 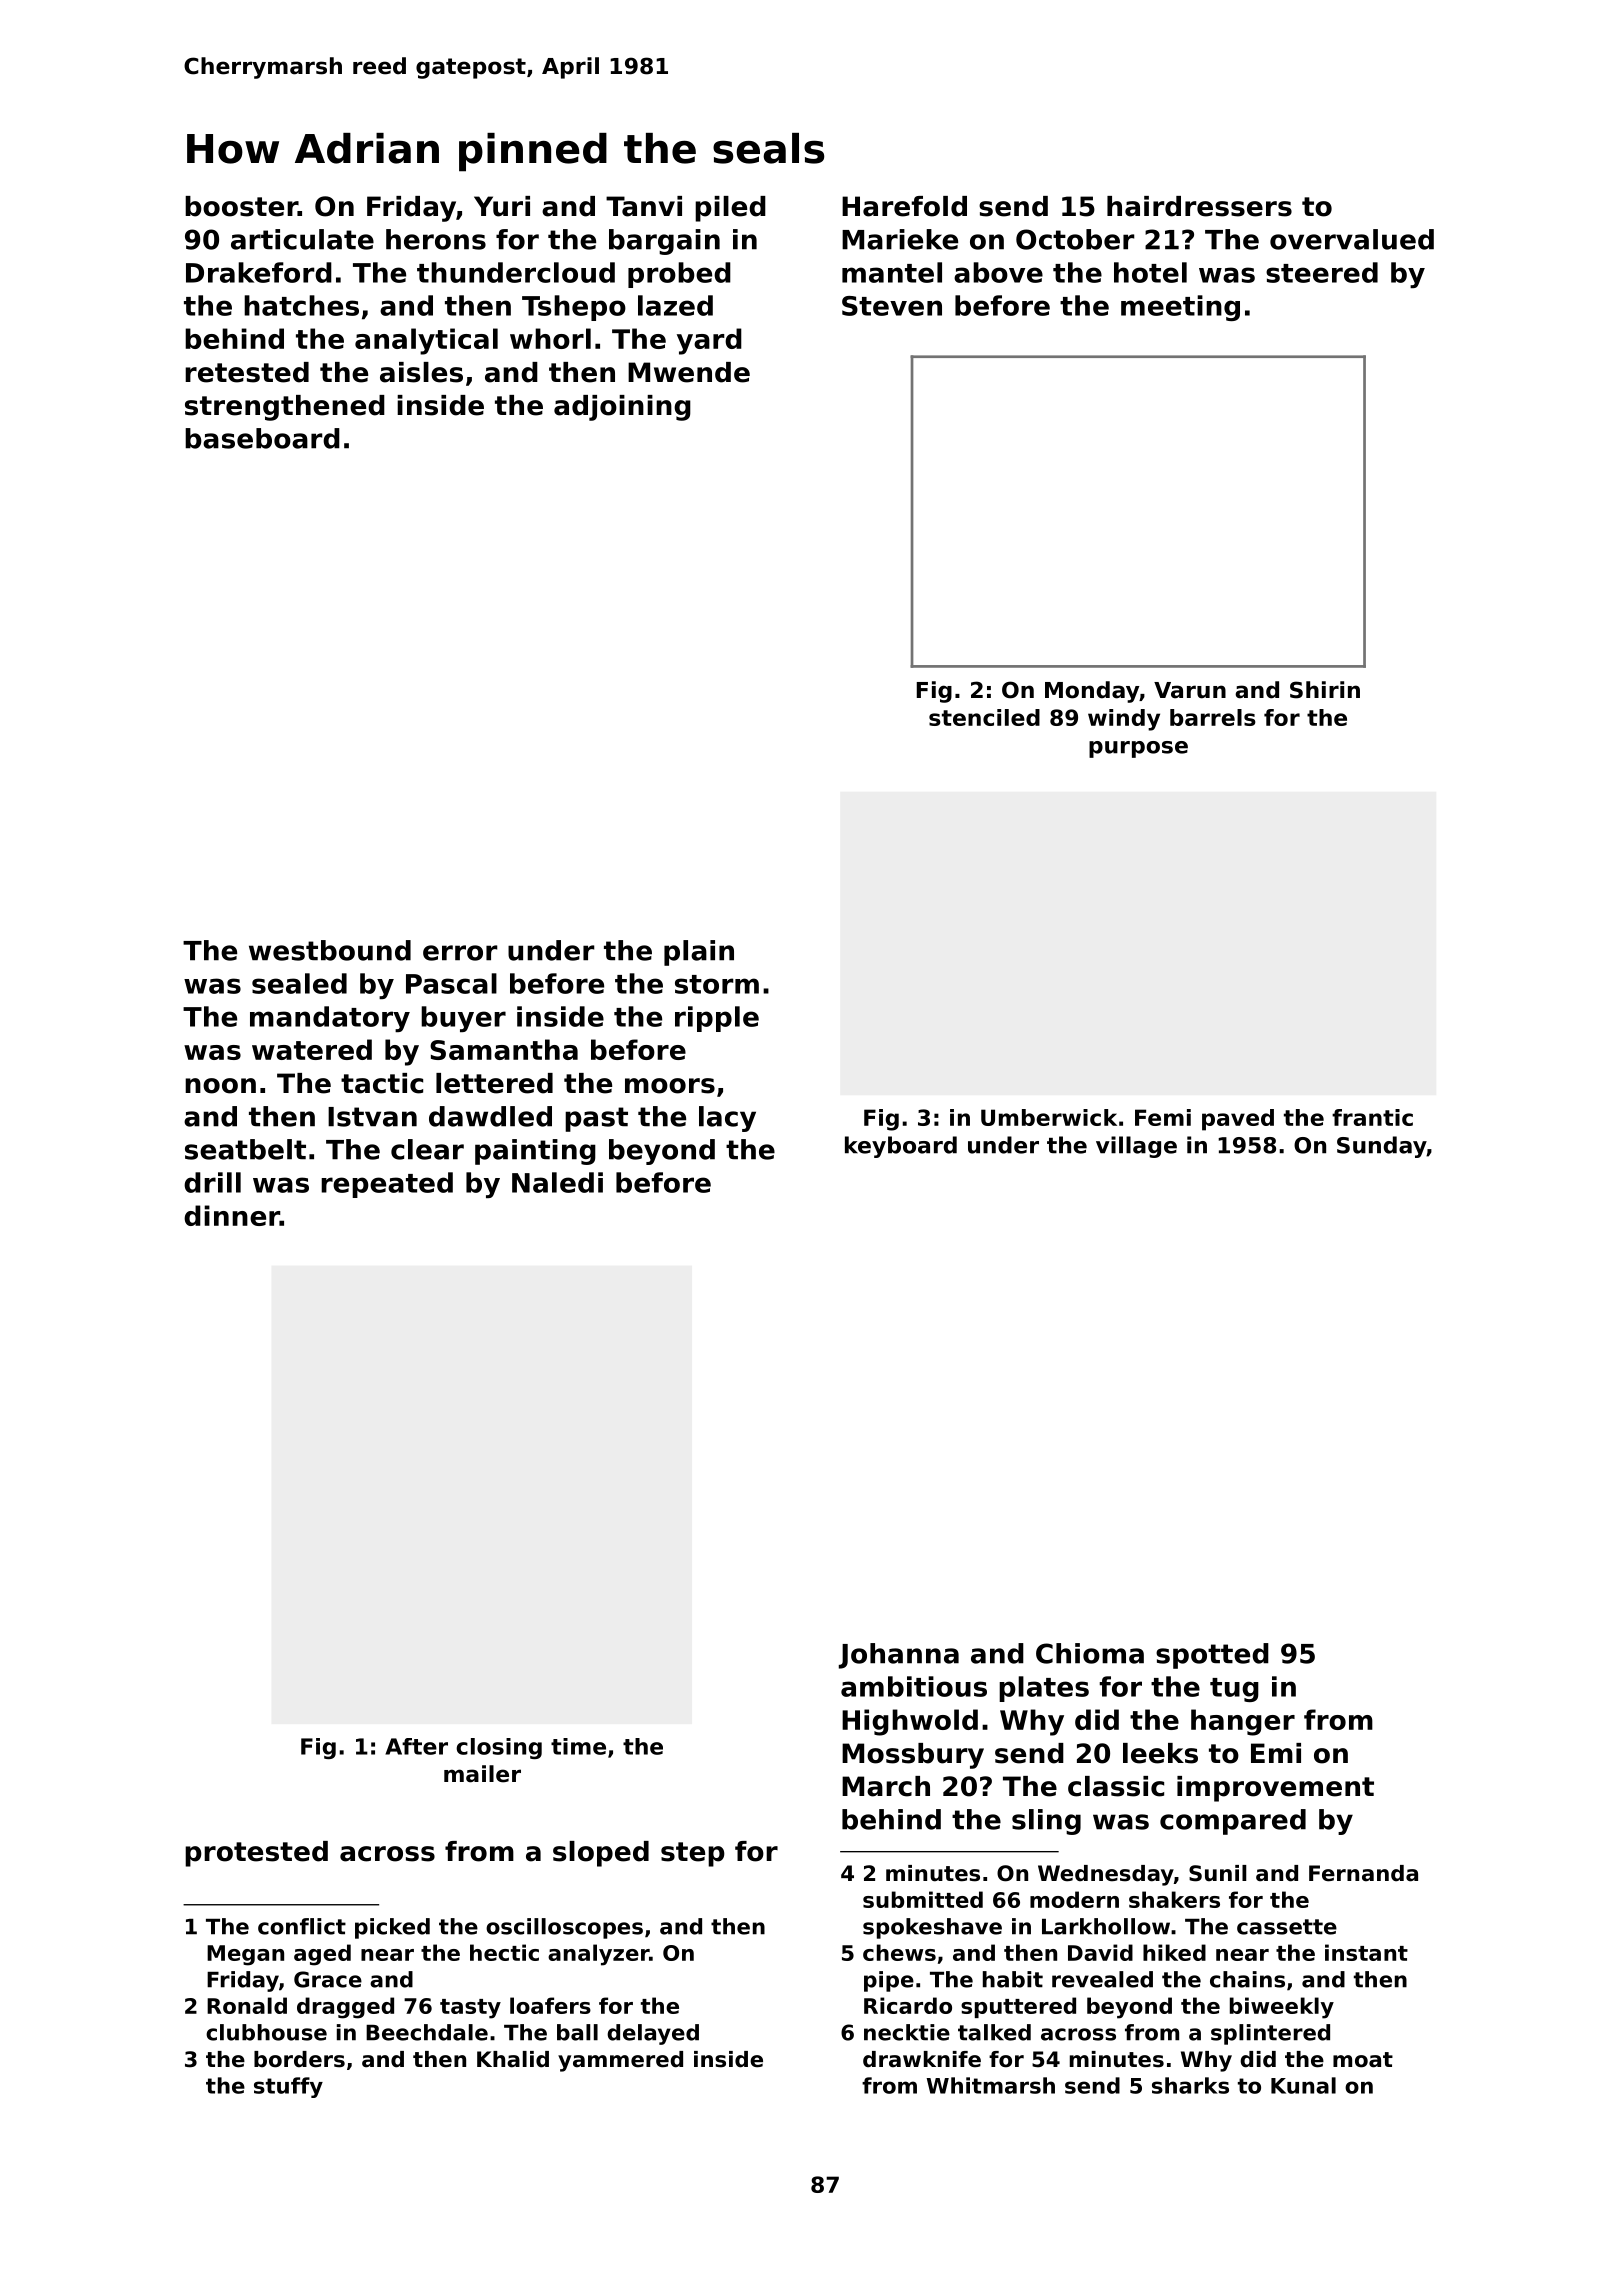 I want to click on westbound, so click(x=330, y=950).
